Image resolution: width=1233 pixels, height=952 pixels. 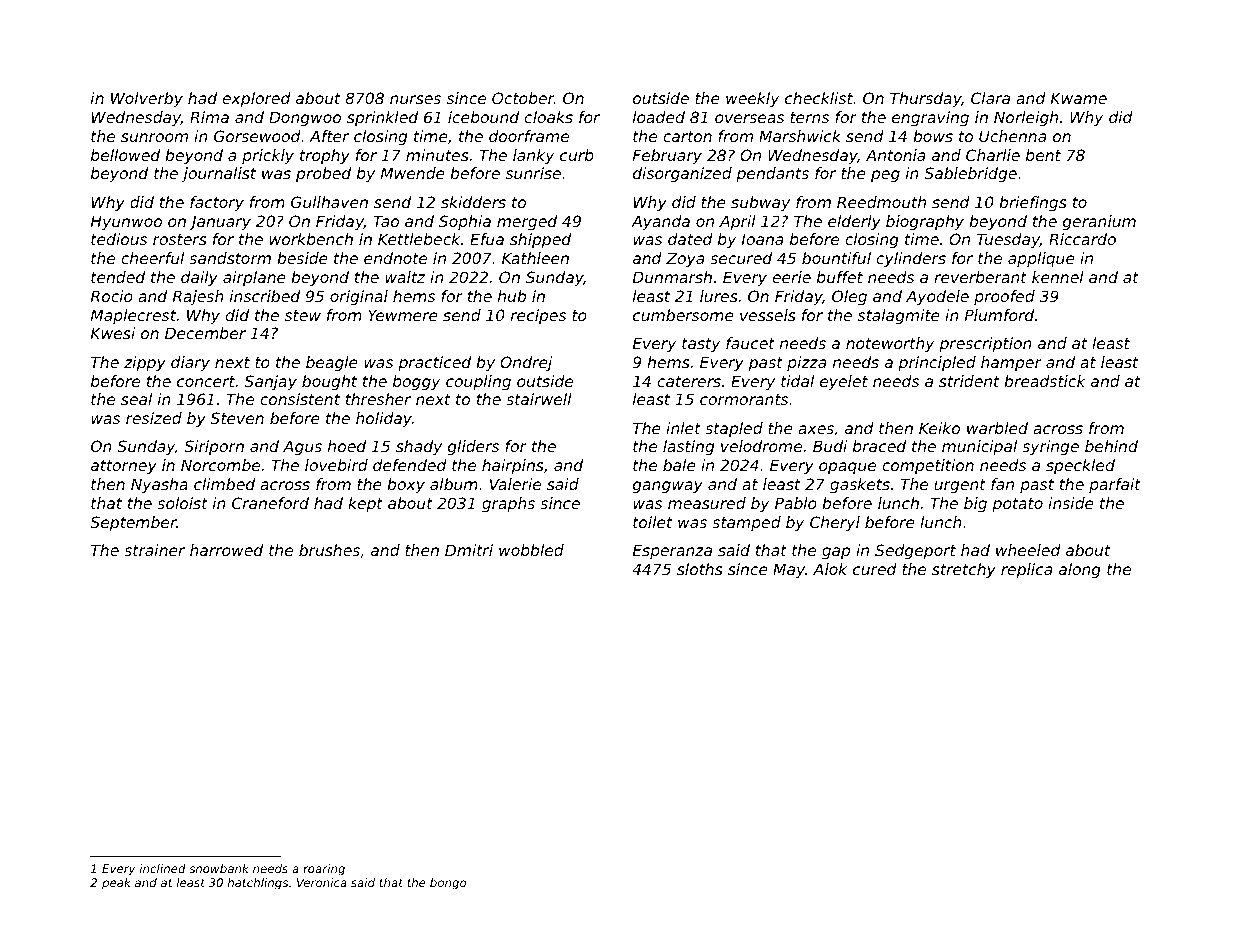 I want to click on roaring, so click(x=324, y=870).
